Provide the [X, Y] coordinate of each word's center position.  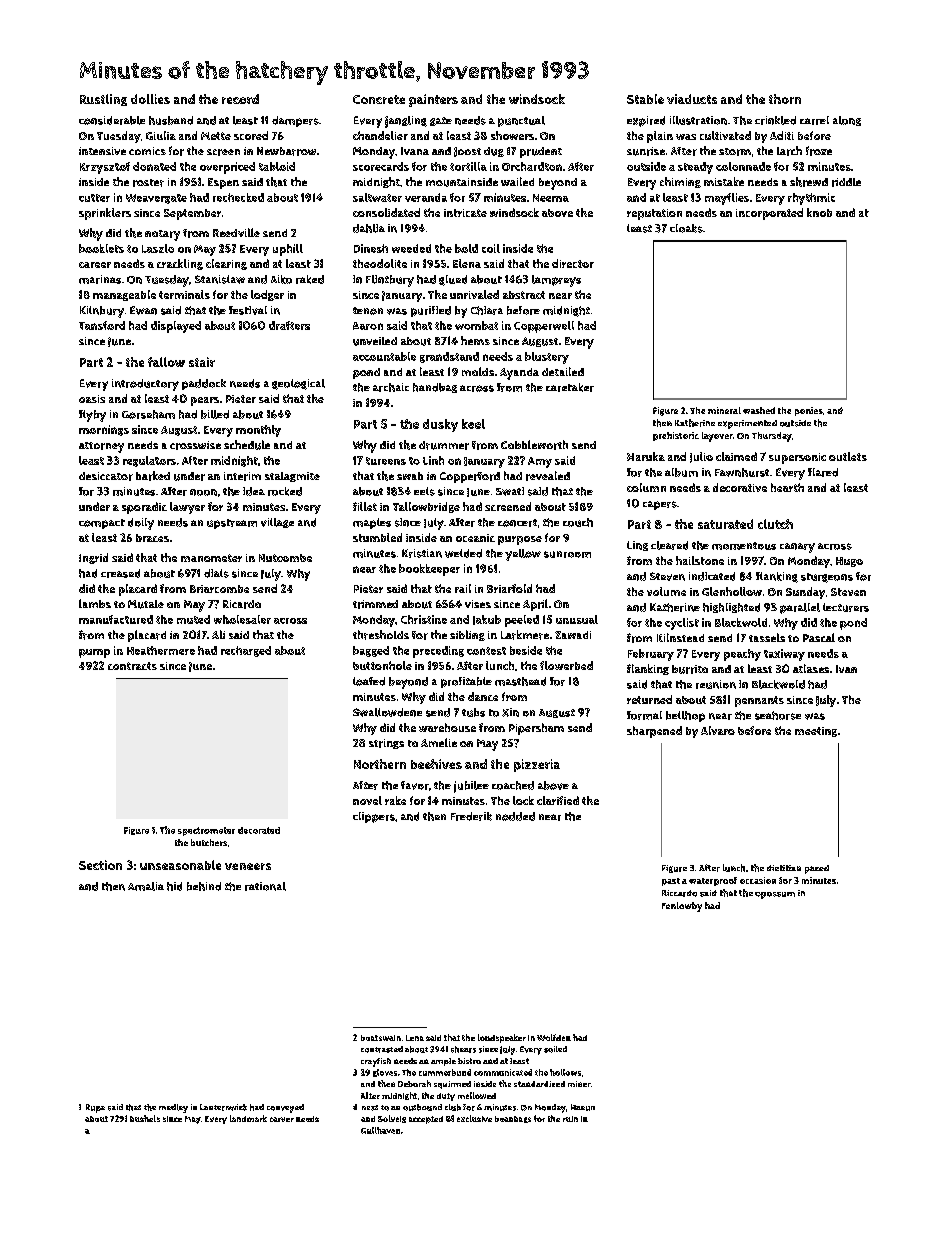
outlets [848, 456]
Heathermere [161, 650]
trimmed [375, 604]
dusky [440, 425]
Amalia [146, 886]
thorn [785, 99]
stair [202, 362]
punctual [521, 121]
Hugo [849, 562]
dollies [150, 99]
